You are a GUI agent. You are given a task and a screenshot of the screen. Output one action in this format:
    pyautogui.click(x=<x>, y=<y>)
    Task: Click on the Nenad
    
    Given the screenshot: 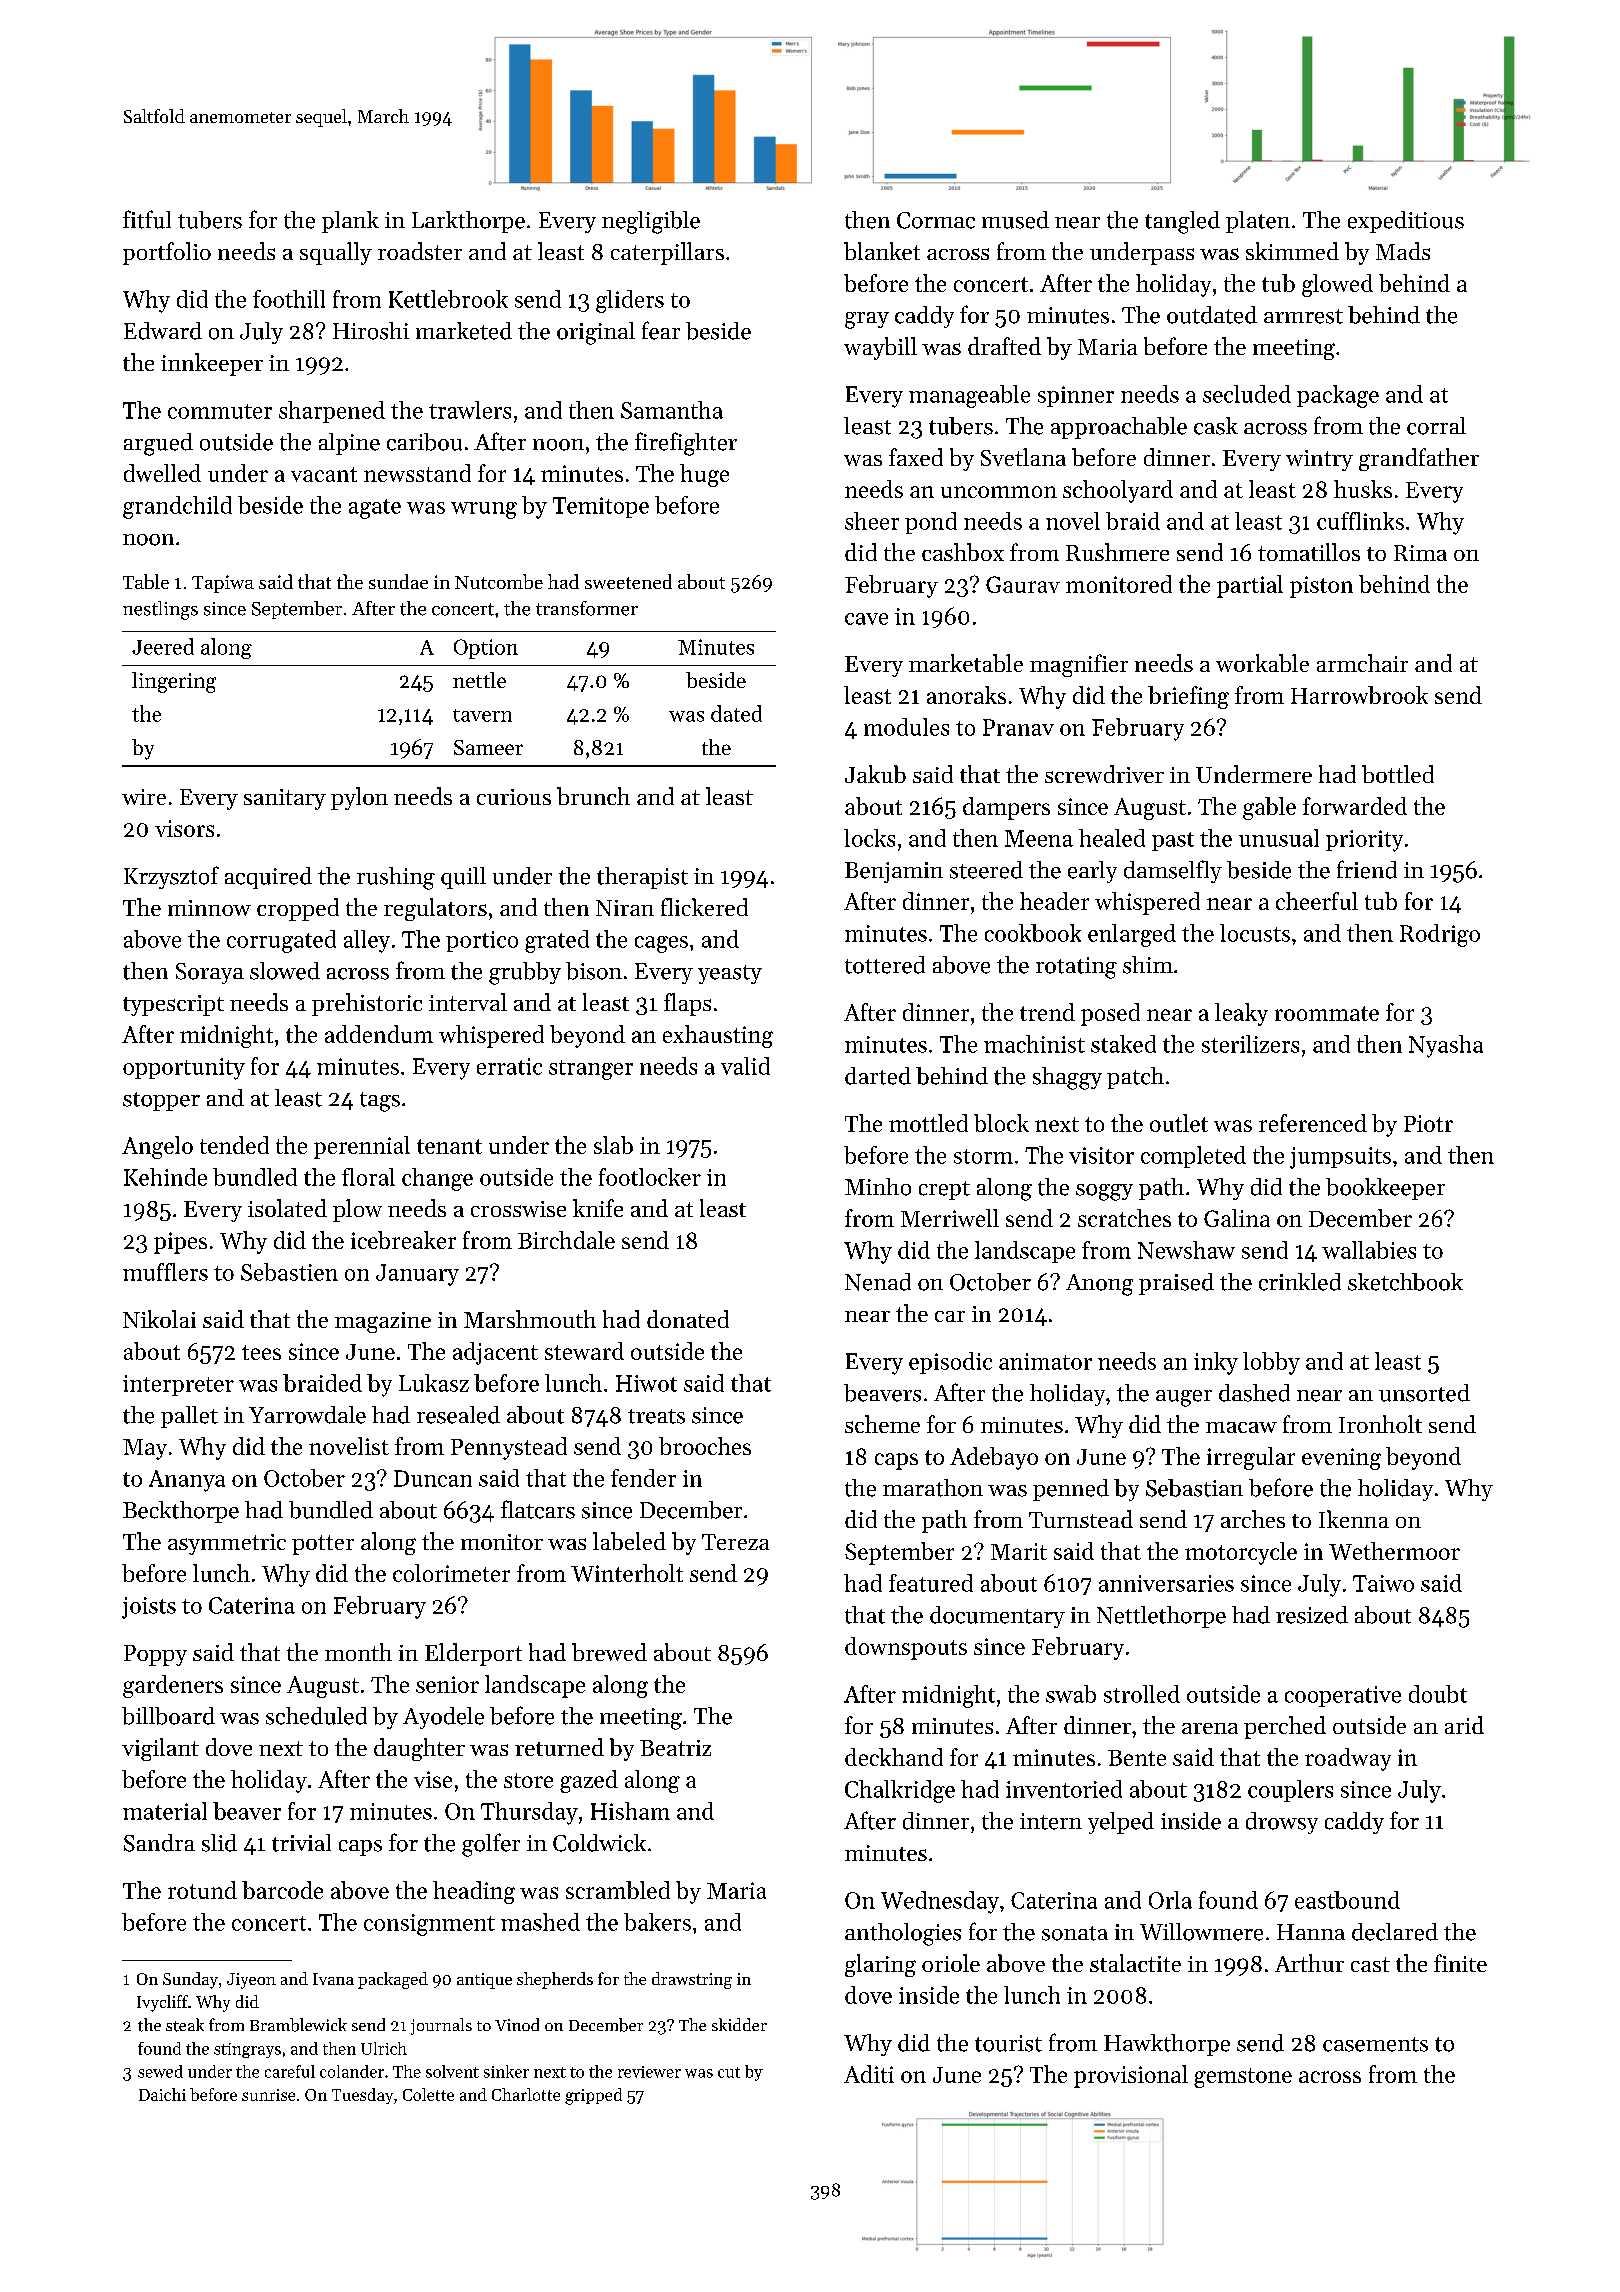 What is the action you would take?
    pyautogui.click(x=878, y=1282)
